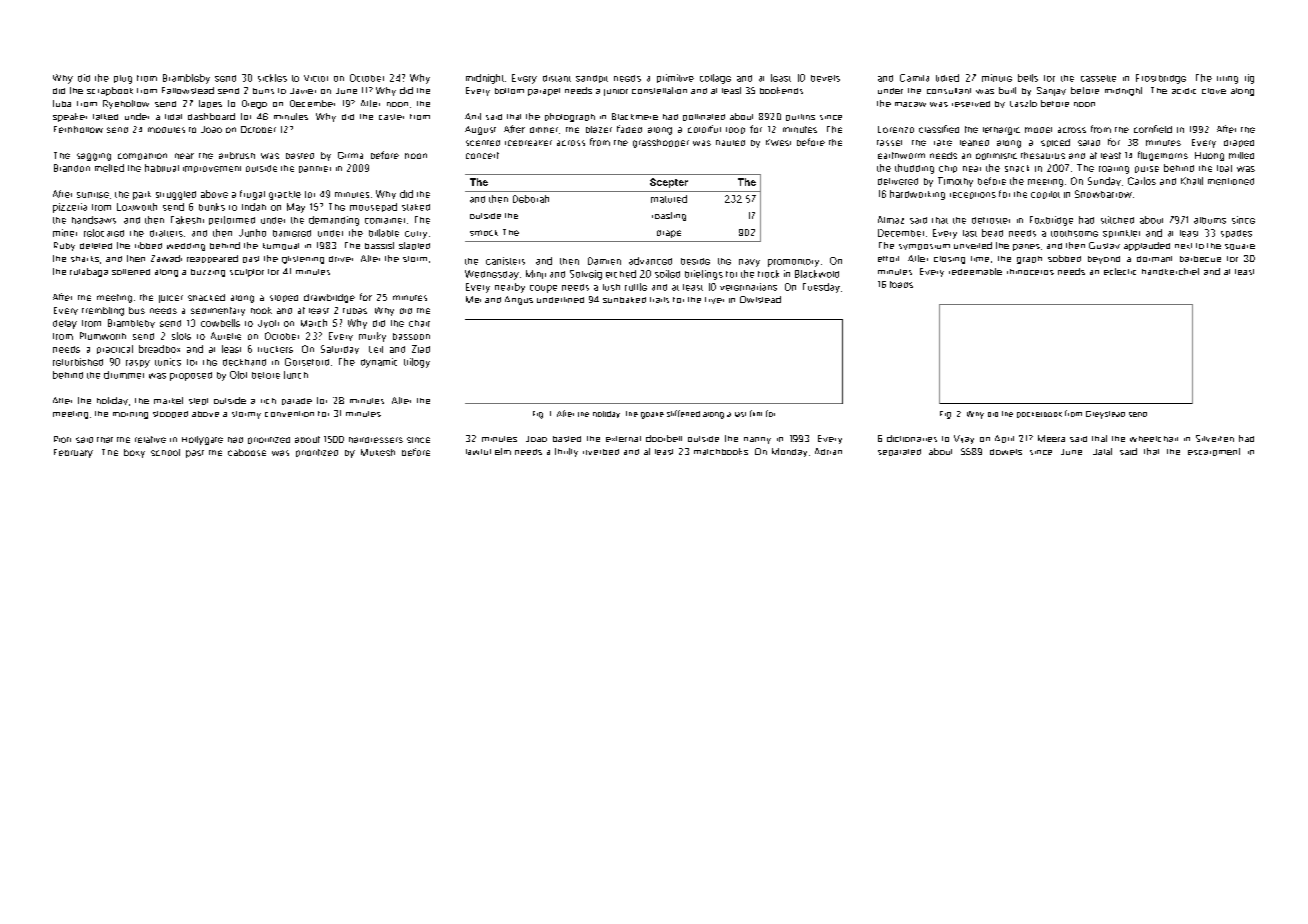  I want to click on toads, so click(901, 284).
